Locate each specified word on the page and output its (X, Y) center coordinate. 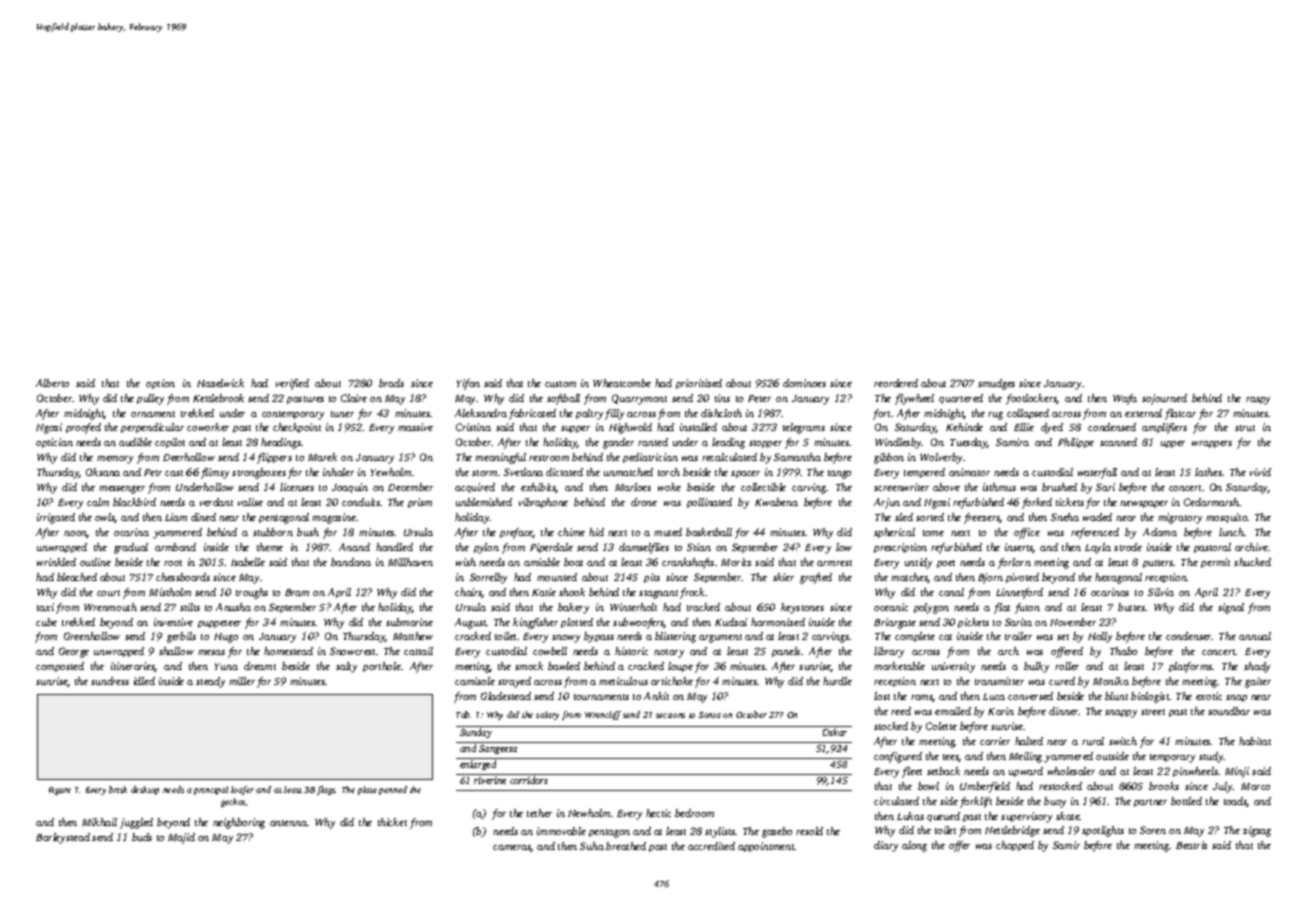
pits (652, 578)
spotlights (1103, 831)
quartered (961, 399)
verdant (216, 502)
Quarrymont (639, 399)
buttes (1131, 607)
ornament (153, 414)
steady (210, 682)
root (173, 563)
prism (420, 503)
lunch (1231, 532)
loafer (242, 790)
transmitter (999, 681)
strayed (514, 682)
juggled (136, 823)
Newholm (589, 813)
